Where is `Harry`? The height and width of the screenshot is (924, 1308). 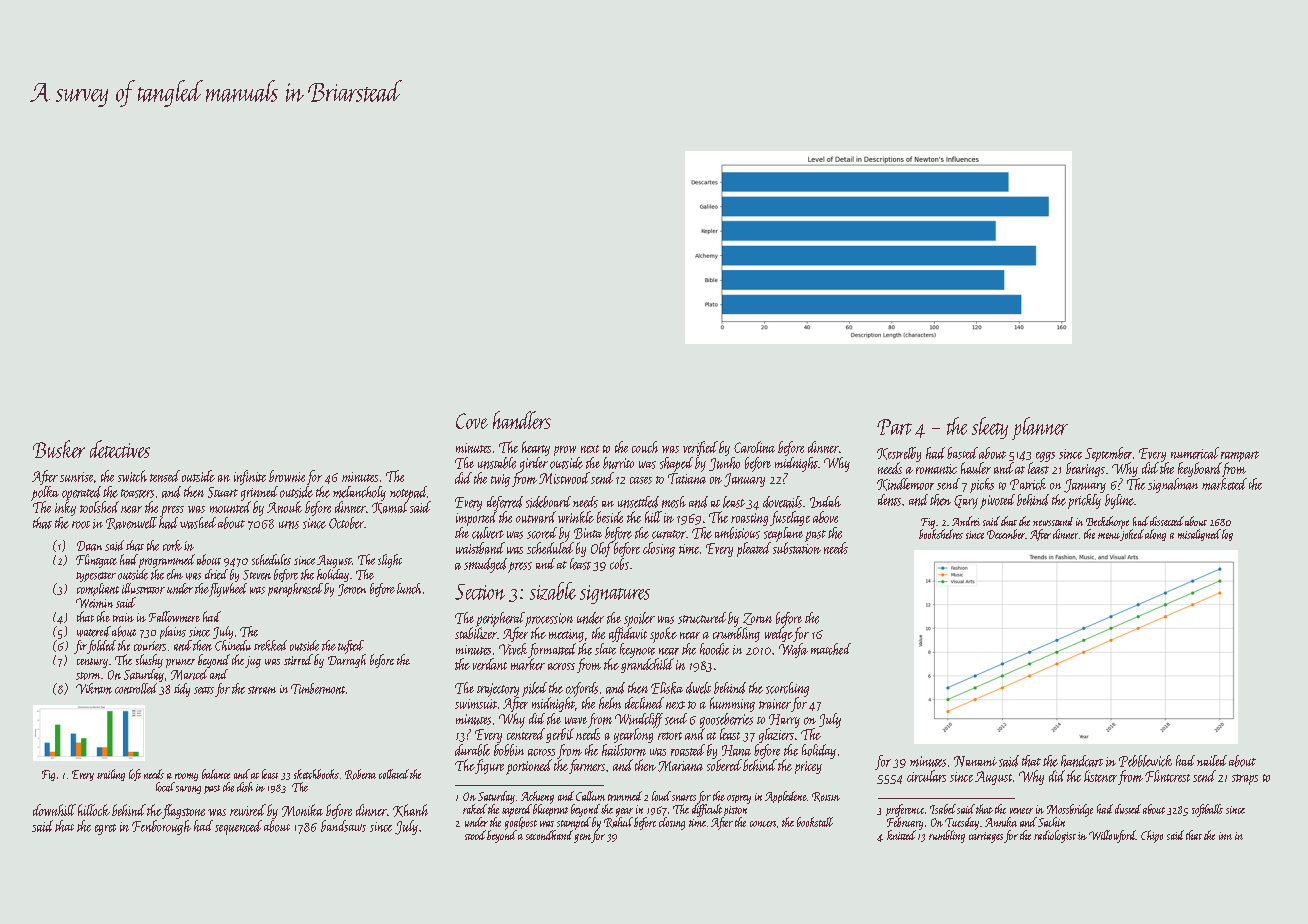 Harry is located at coordinates (784, 721).
